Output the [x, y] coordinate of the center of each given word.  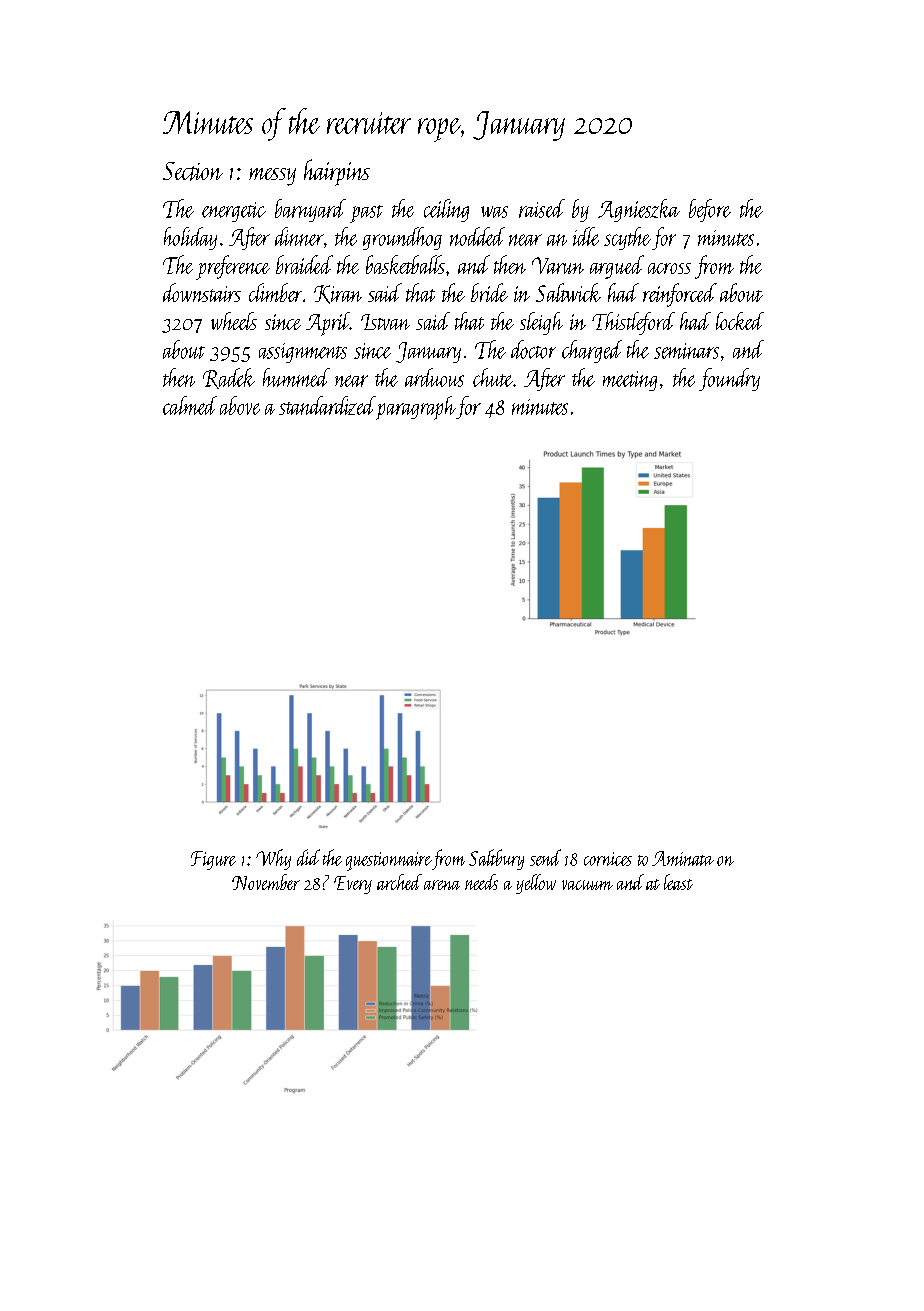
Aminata [683, 858]
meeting [630, 381]
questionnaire [388, 861]
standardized [327, 405]
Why [273, 859]
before [710, 210]
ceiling [446, 210]
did [308, 857]
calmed [190, 405]
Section [193, 171]
